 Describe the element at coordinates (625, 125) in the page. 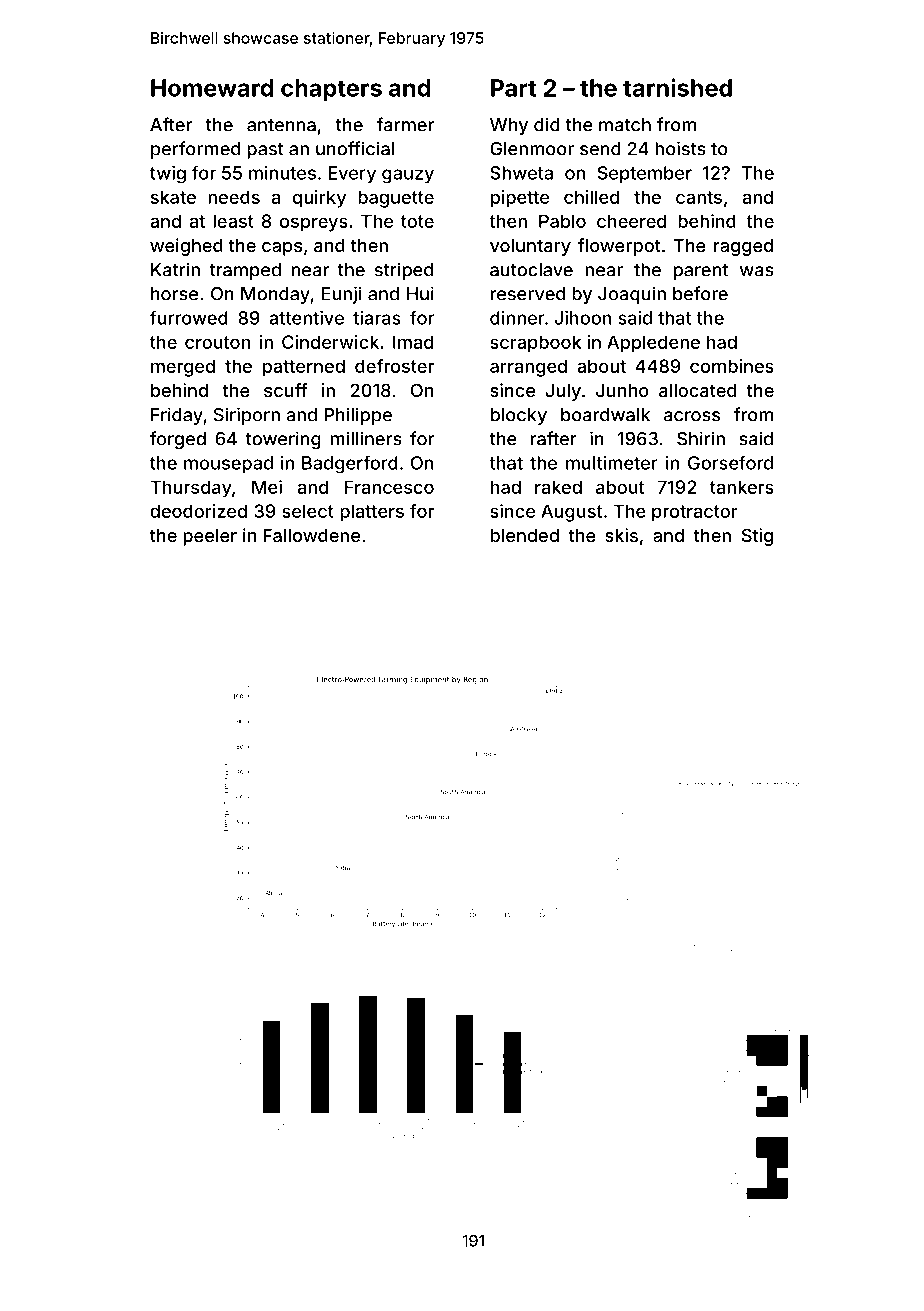

I see `match` at that location.
